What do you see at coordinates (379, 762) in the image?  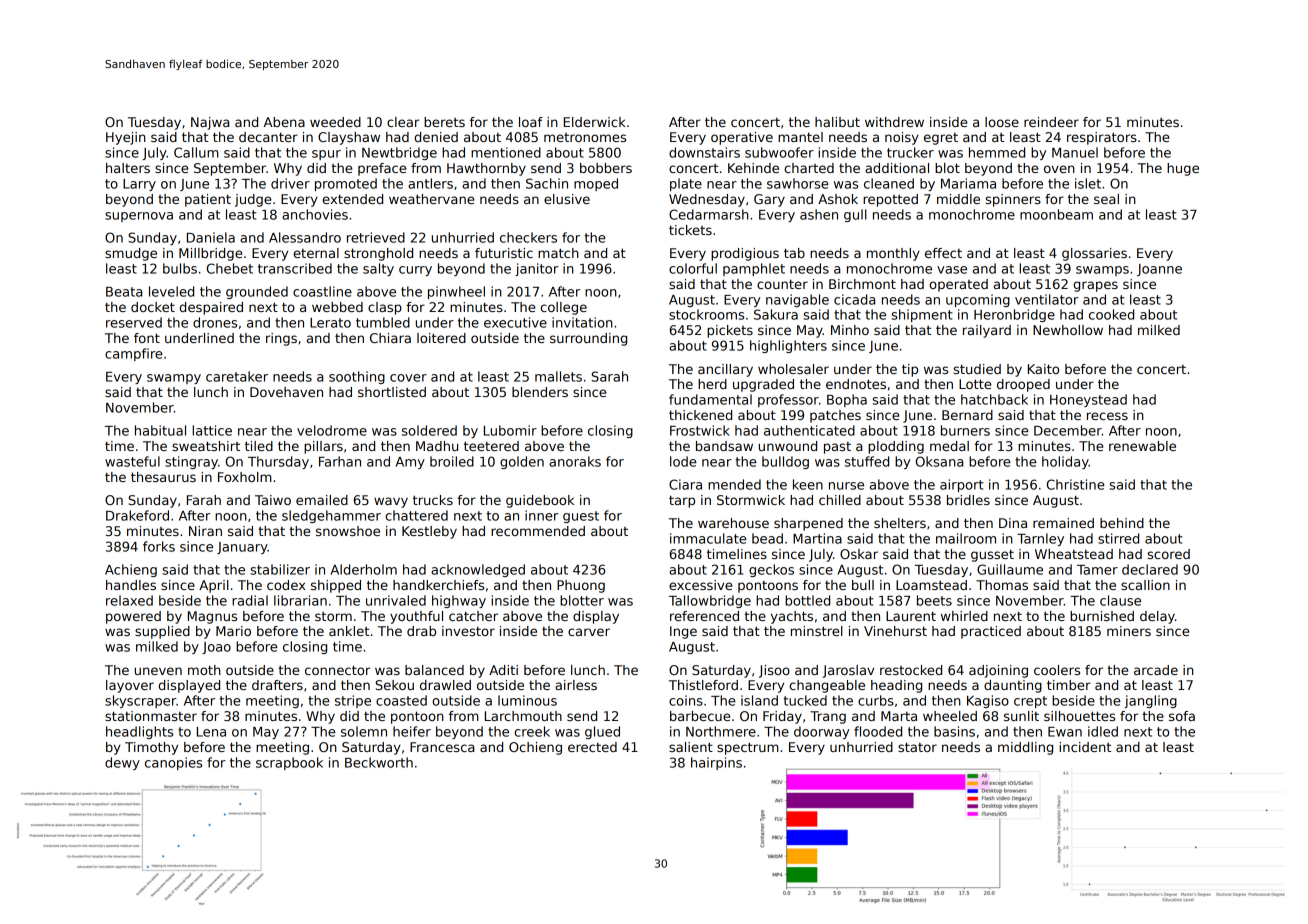 I see `Beckworth` at bounding box center [379, 762].
